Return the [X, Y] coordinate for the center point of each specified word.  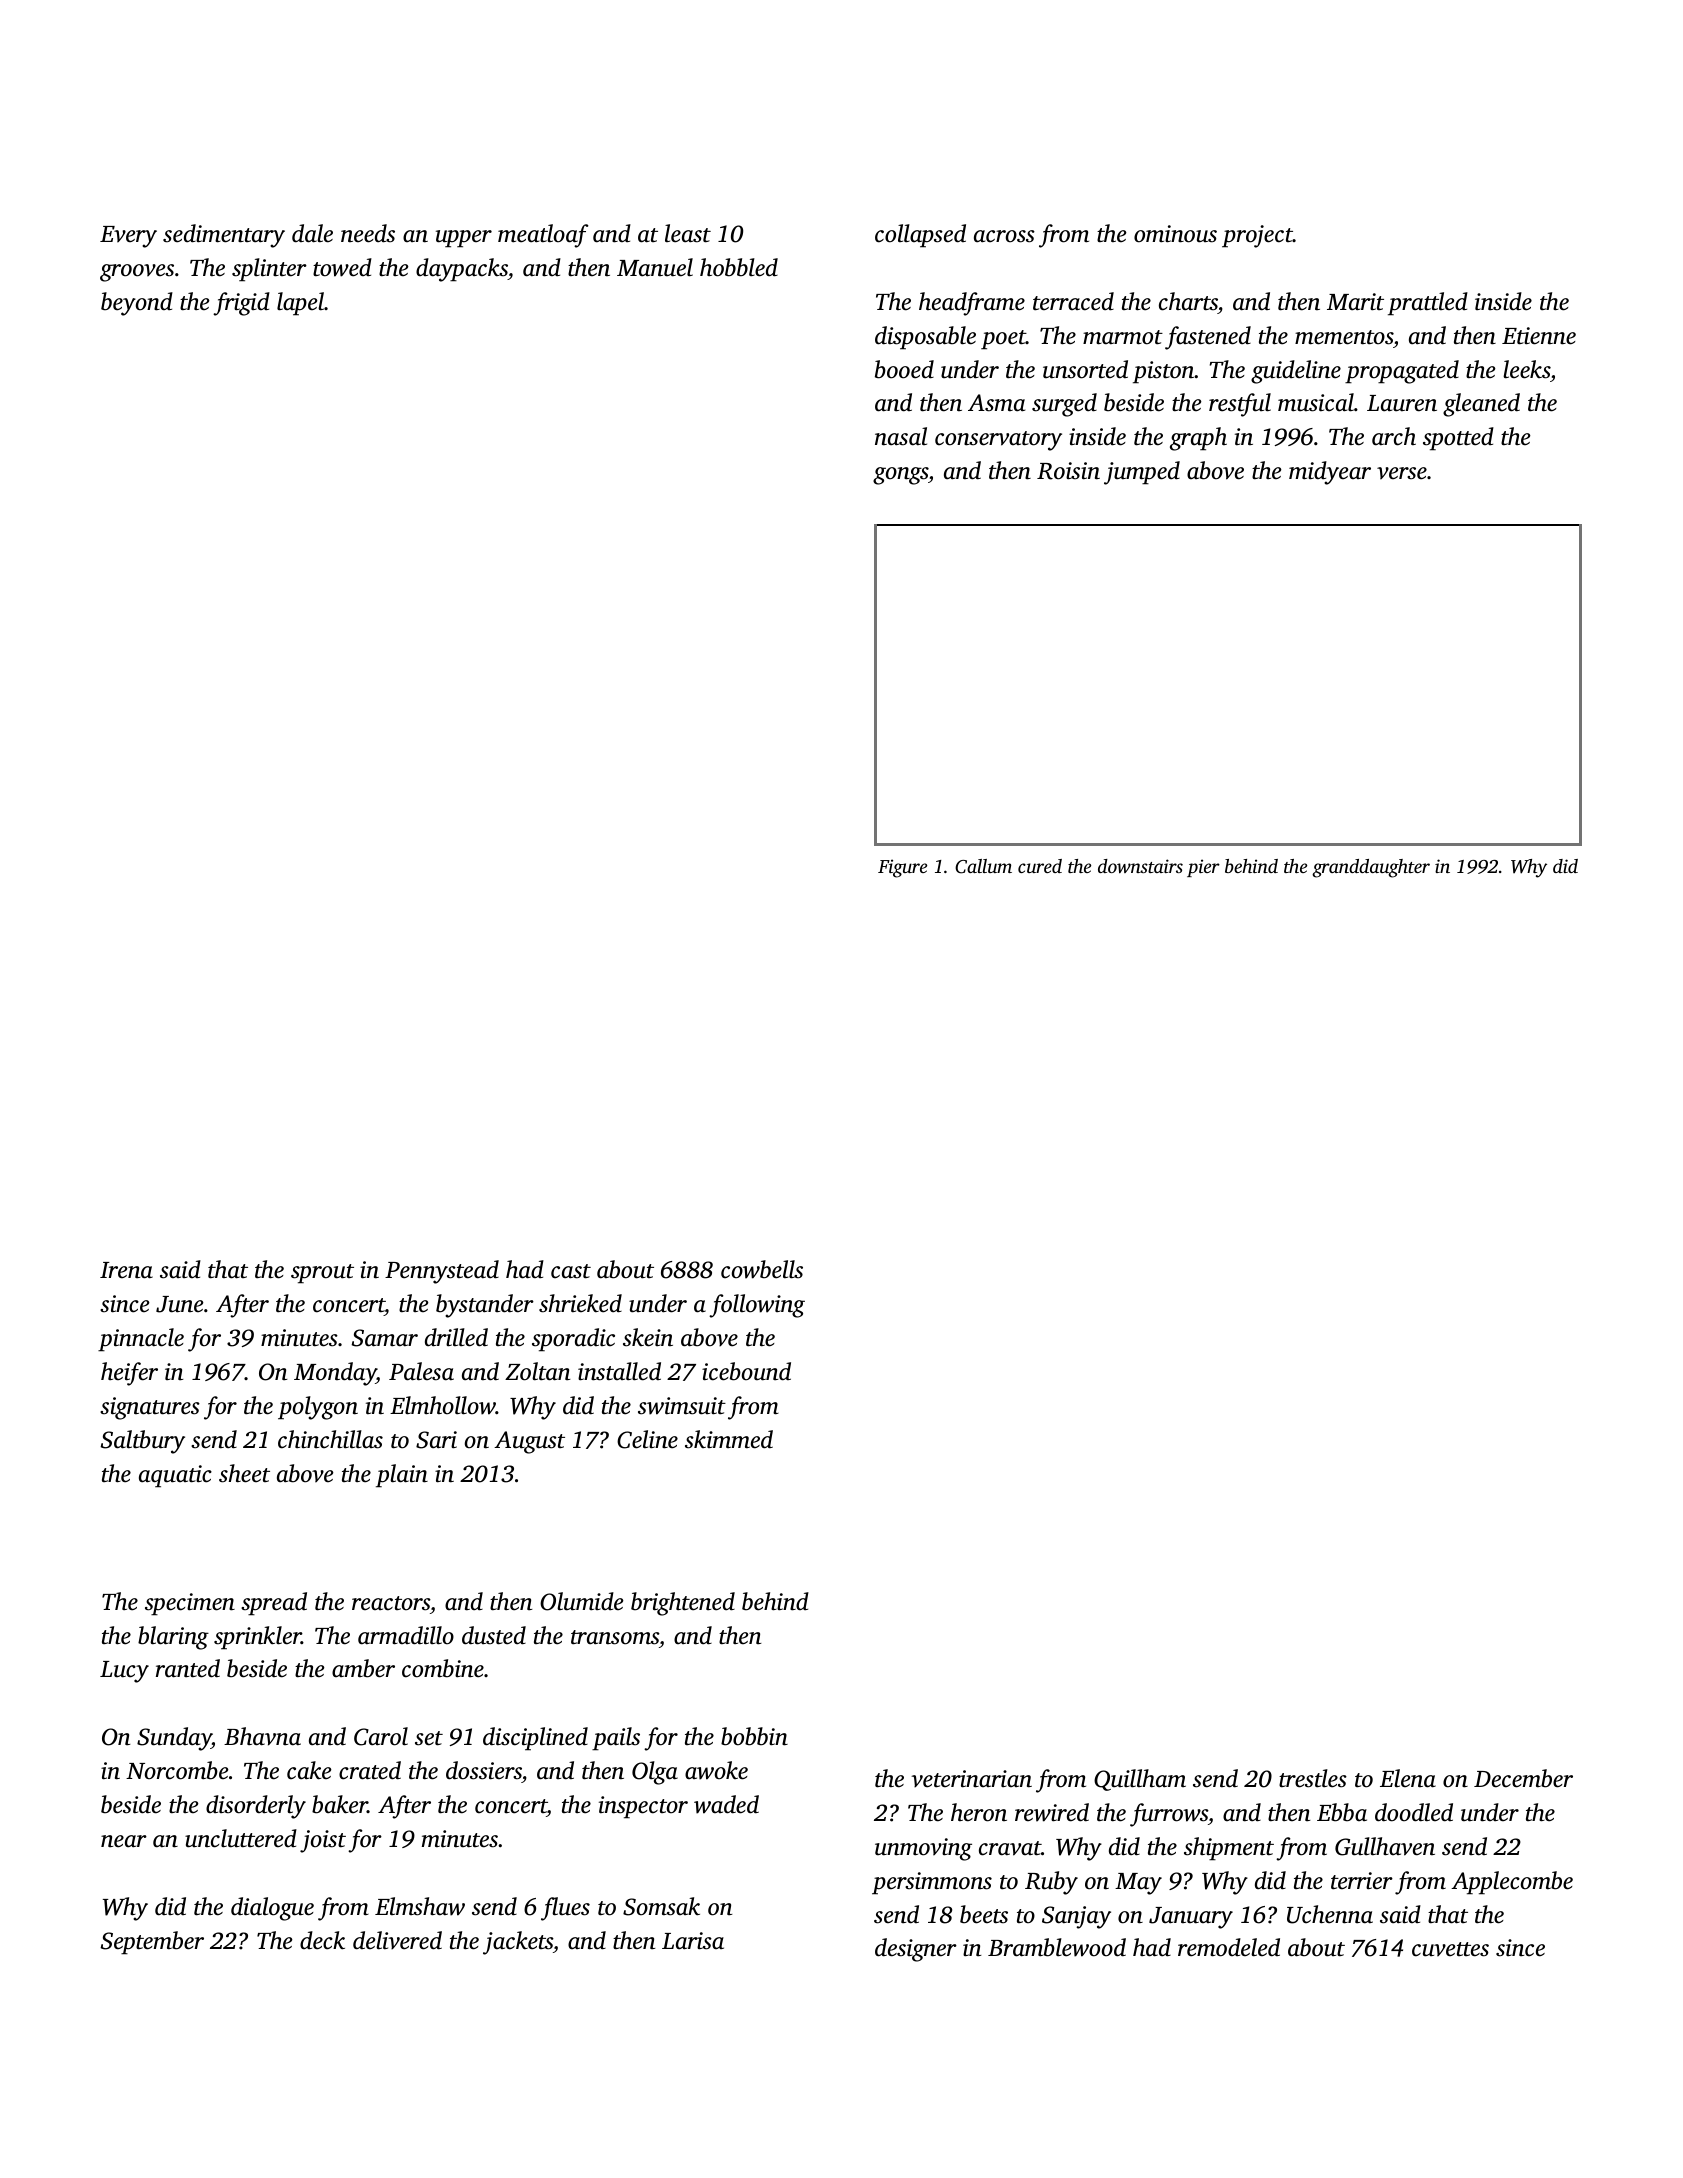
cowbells [762, 1269]
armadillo [406, 1635]
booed [904, 369]
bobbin [754, 1736]
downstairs [1140, 866]
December [1523, 1778]
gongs [900, 476]
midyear [1330, 473]
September [152, 1943]
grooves [137, 273]
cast [571, 1271]
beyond [137, 304]
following [757, 1306]
